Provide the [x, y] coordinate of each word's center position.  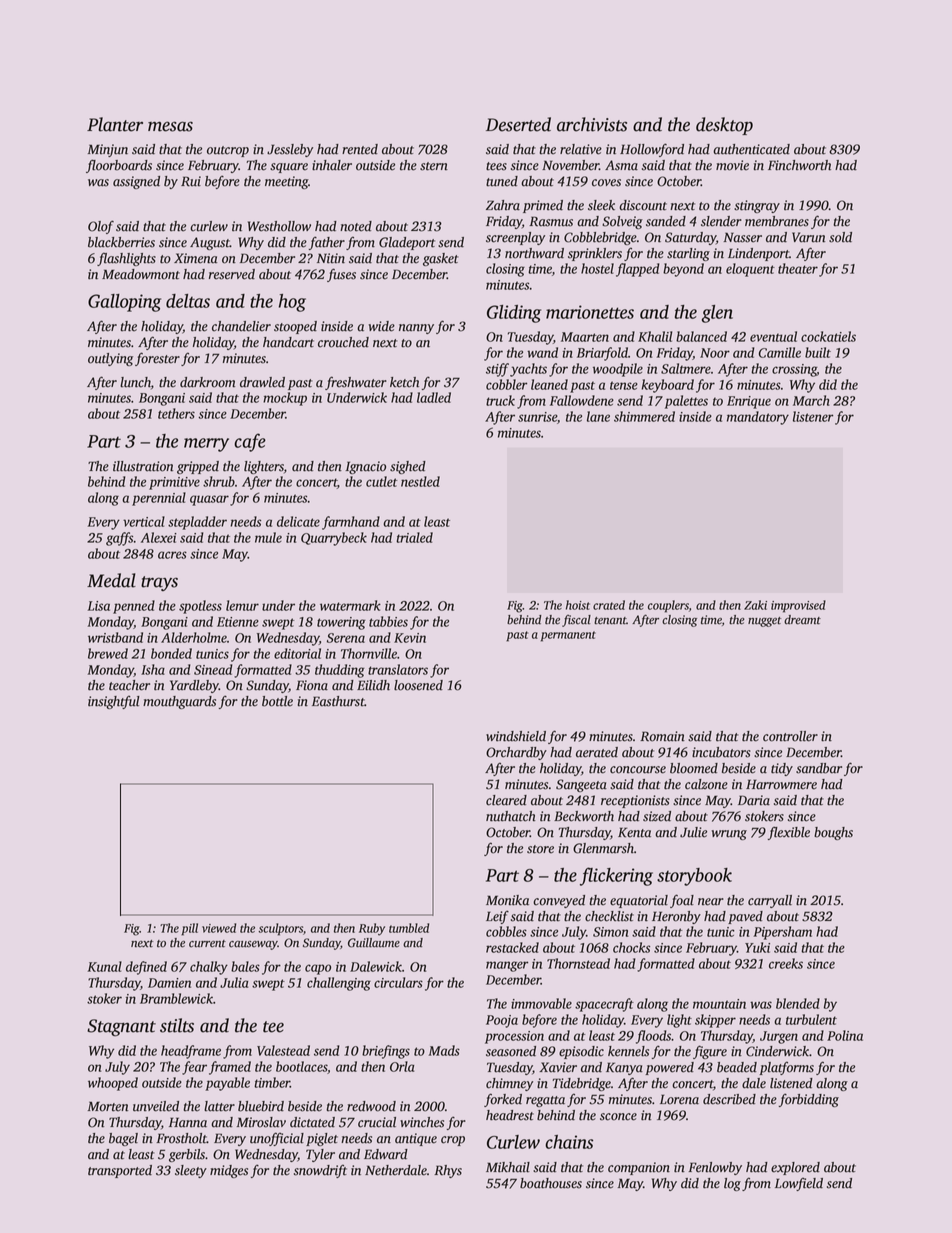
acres [172, 555]
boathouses [551, 1183]
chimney [509, 1084]
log [732, 1184]
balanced [701, 336]
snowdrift [320, 1171]
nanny [416, 329]
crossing [794, 370]
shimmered [644, 416]
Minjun [108, 150]
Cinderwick [777, 1051]
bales [245, 966]
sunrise [537, 417]
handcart [288, 342]
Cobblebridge [600, 238]
